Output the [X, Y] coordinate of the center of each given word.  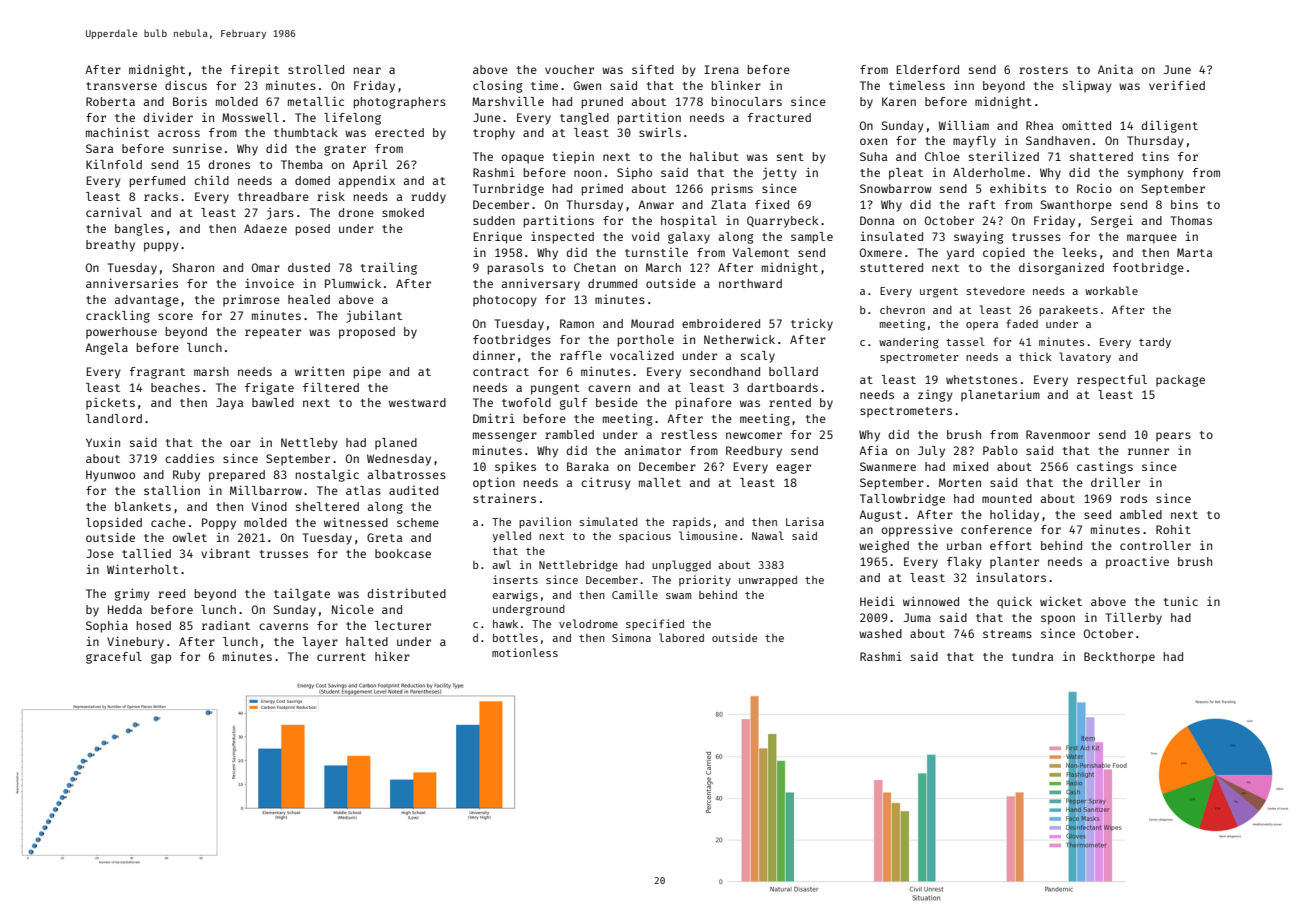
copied [1004, 253]
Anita [1115, 69]
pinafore [704, 403]
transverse [121, 86]
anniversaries [132, 283]
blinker [736, 85]
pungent [555, 389]
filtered [331, 387]
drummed [612, 283]
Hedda [125, 609]
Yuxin [103, 442]
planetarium [1000, 396]
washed [880, 633]
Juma [917, 617]
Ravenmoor [1058, 434]
